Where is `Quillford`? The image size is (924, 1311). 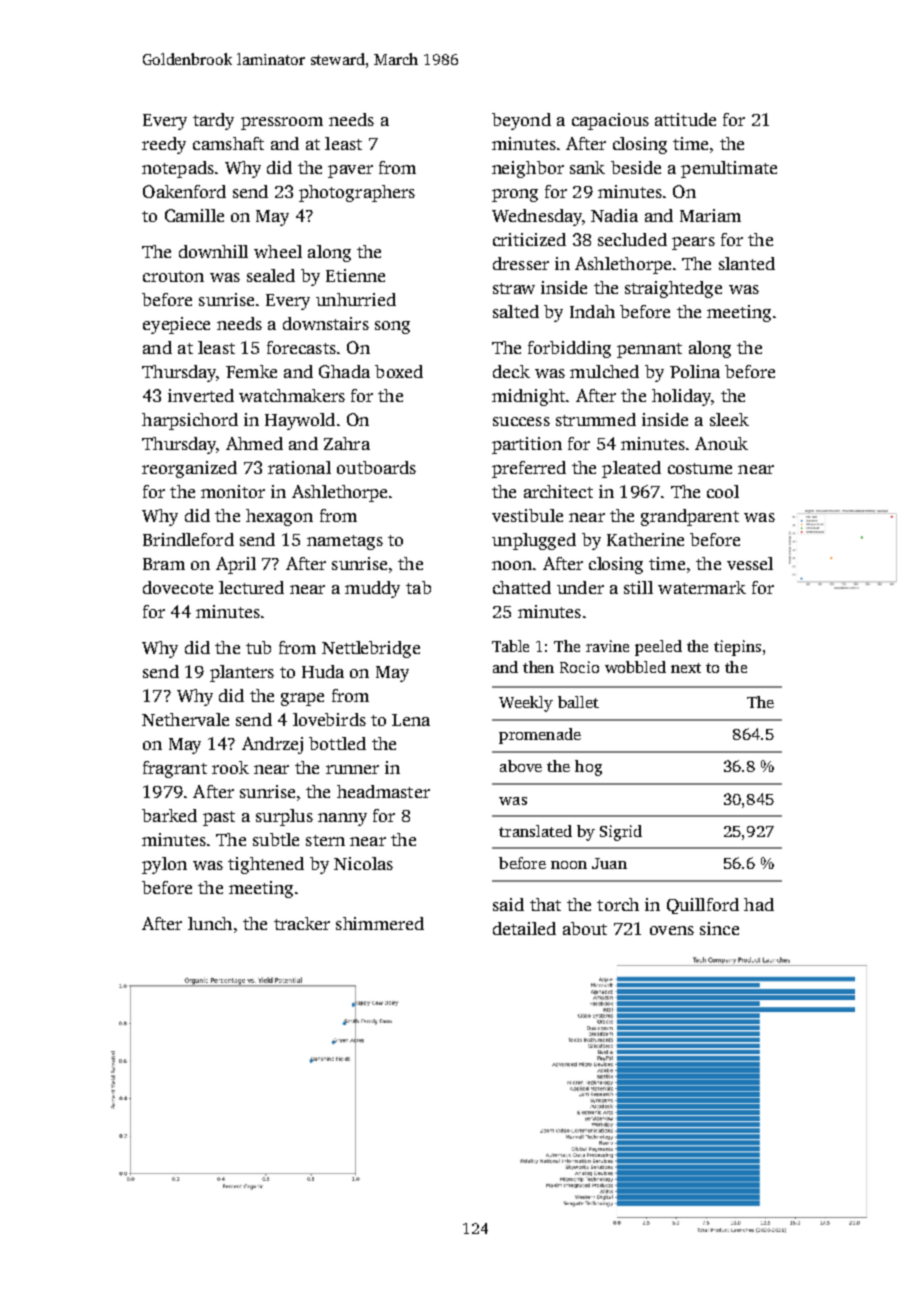 Quillford is located at coordinates (703, 906).
